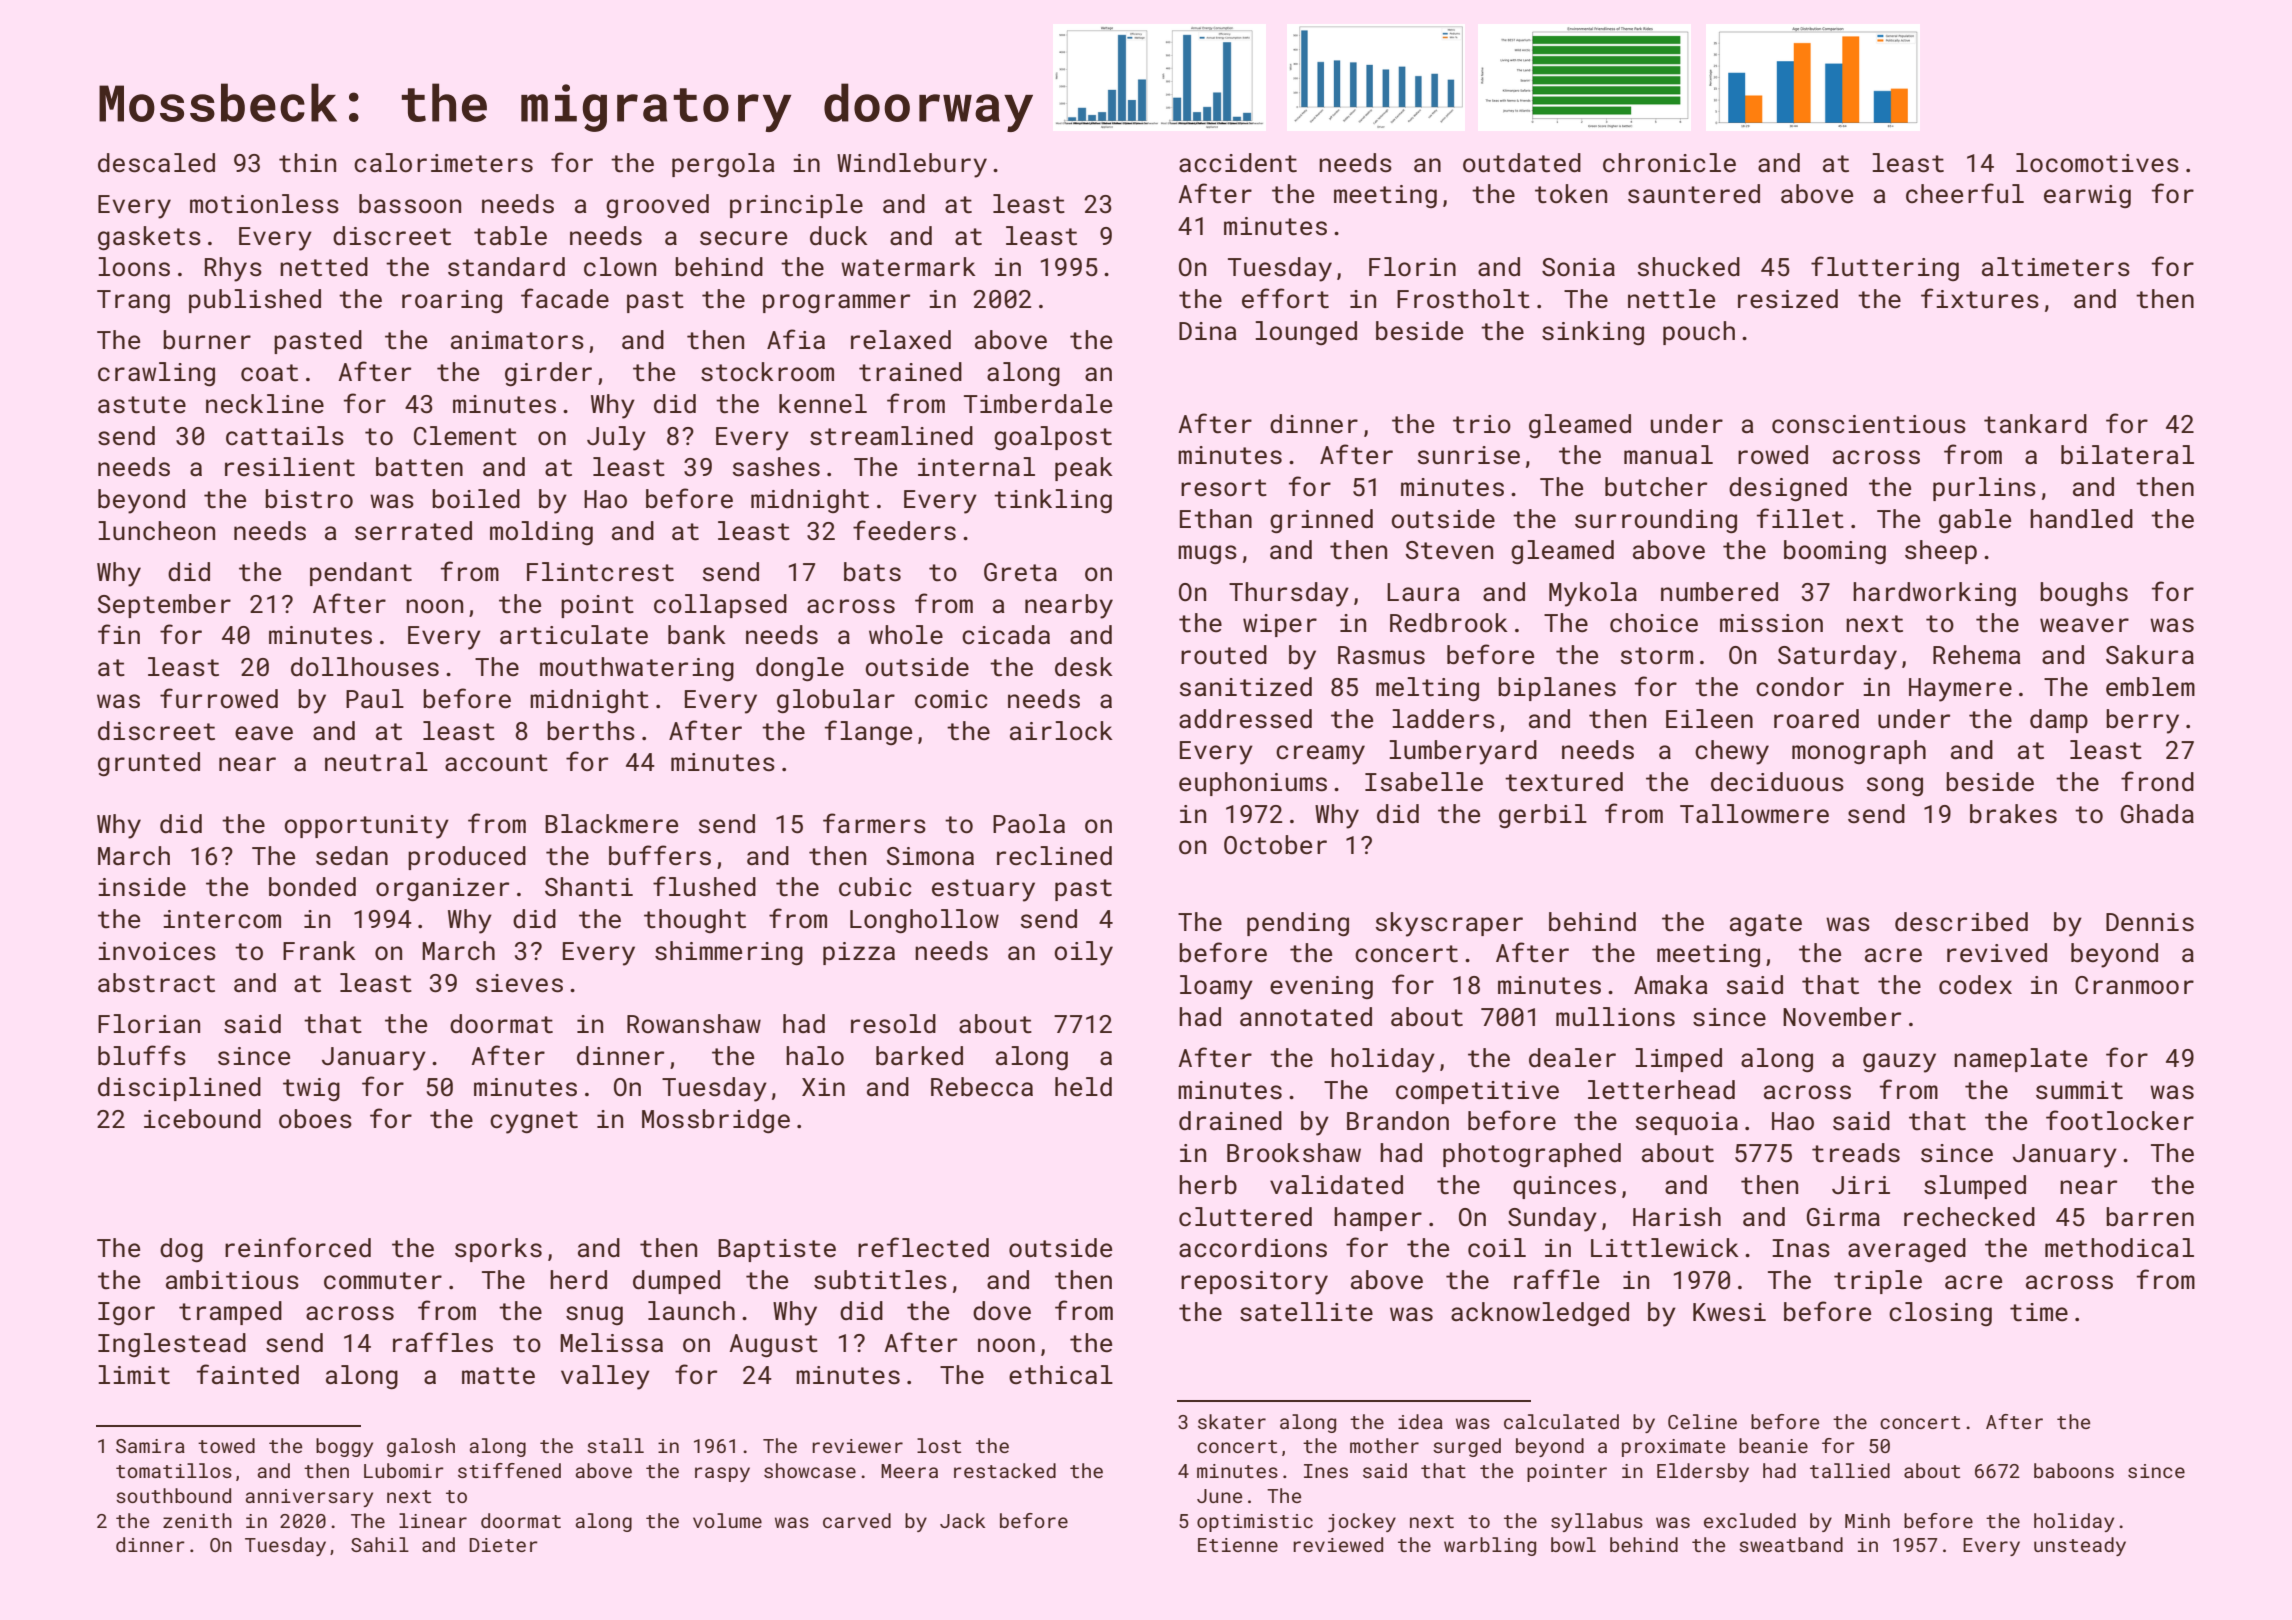 This document has height=1620, width=2292. What do you see at coordinates (1321, 521) in the document?
I see `grinned` at bounding box center [1321, 521].
